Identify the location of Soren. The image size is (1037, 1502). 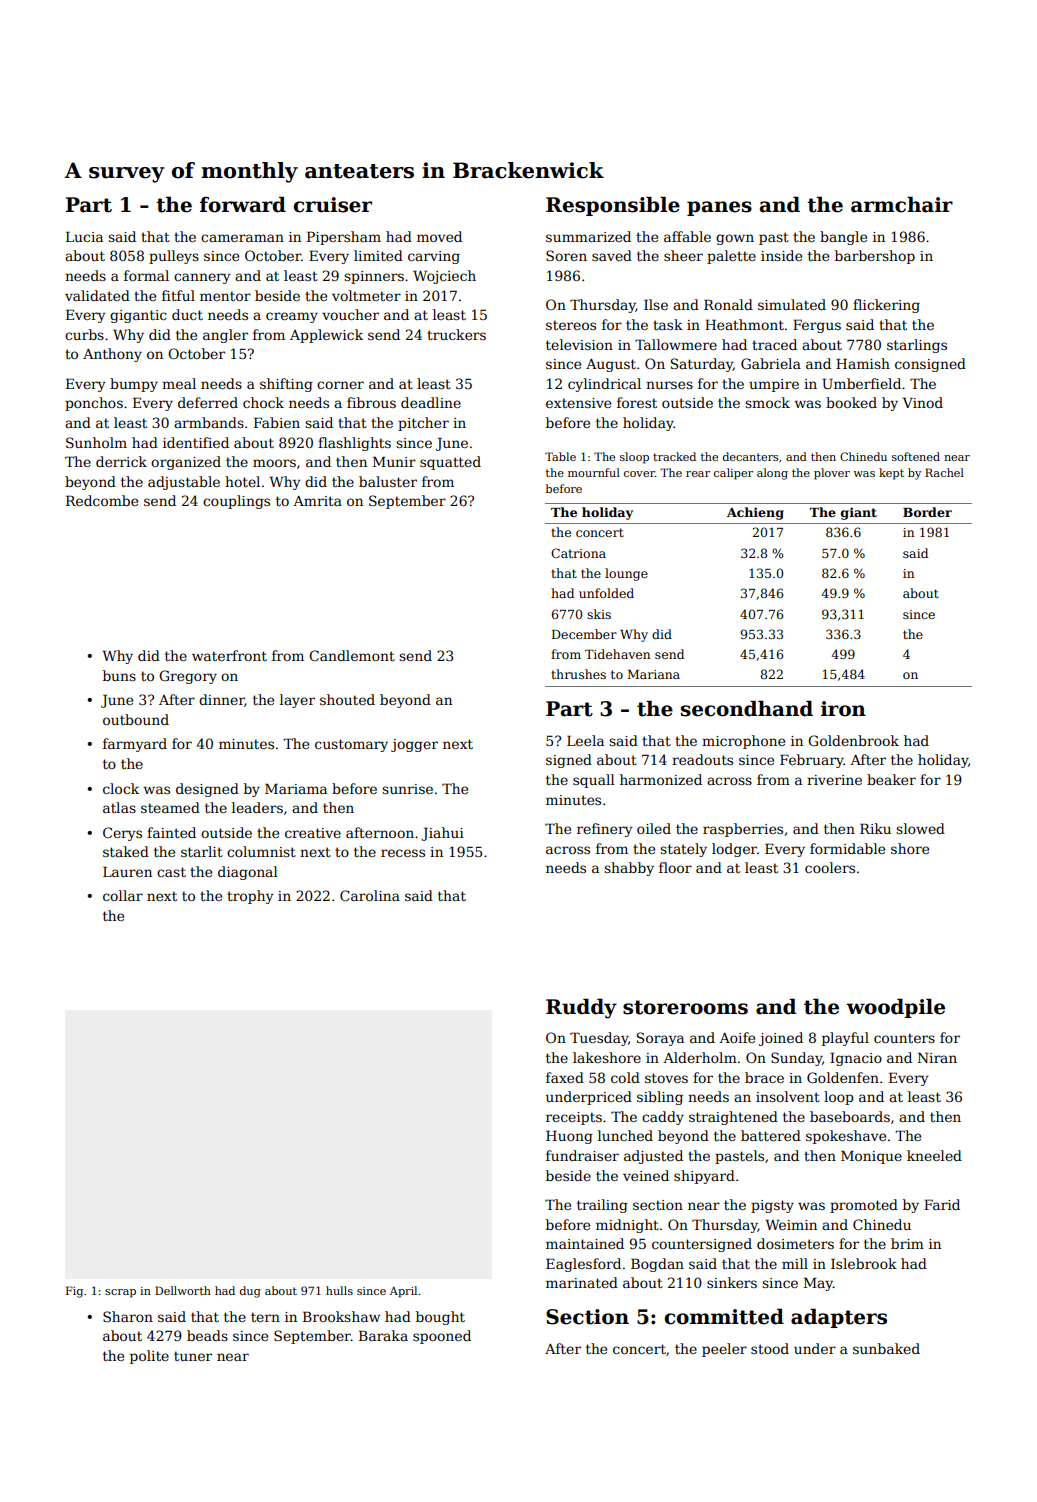
(566, 255).
